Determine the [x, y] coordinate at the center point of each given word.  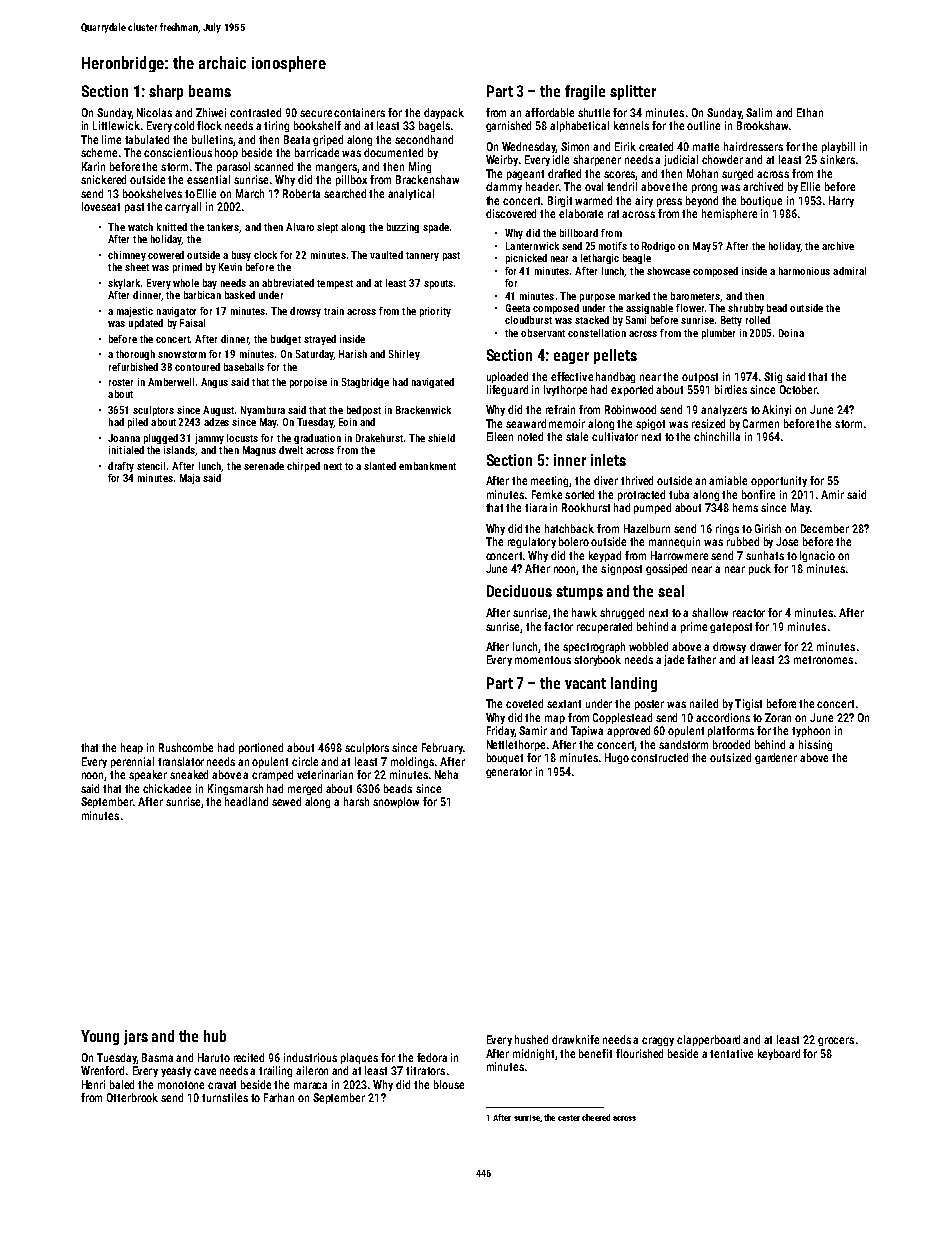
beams [210, 91]
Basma [157, 1057]
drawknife [575, 1039]
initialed [126, 450]
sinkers [837, 159]
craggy [658, 1041]
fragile [585, 92]
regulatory [532, 542]
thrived [637, 480]
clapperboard [708, 1040]
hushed [531, 1039]
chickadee [167, 788]
